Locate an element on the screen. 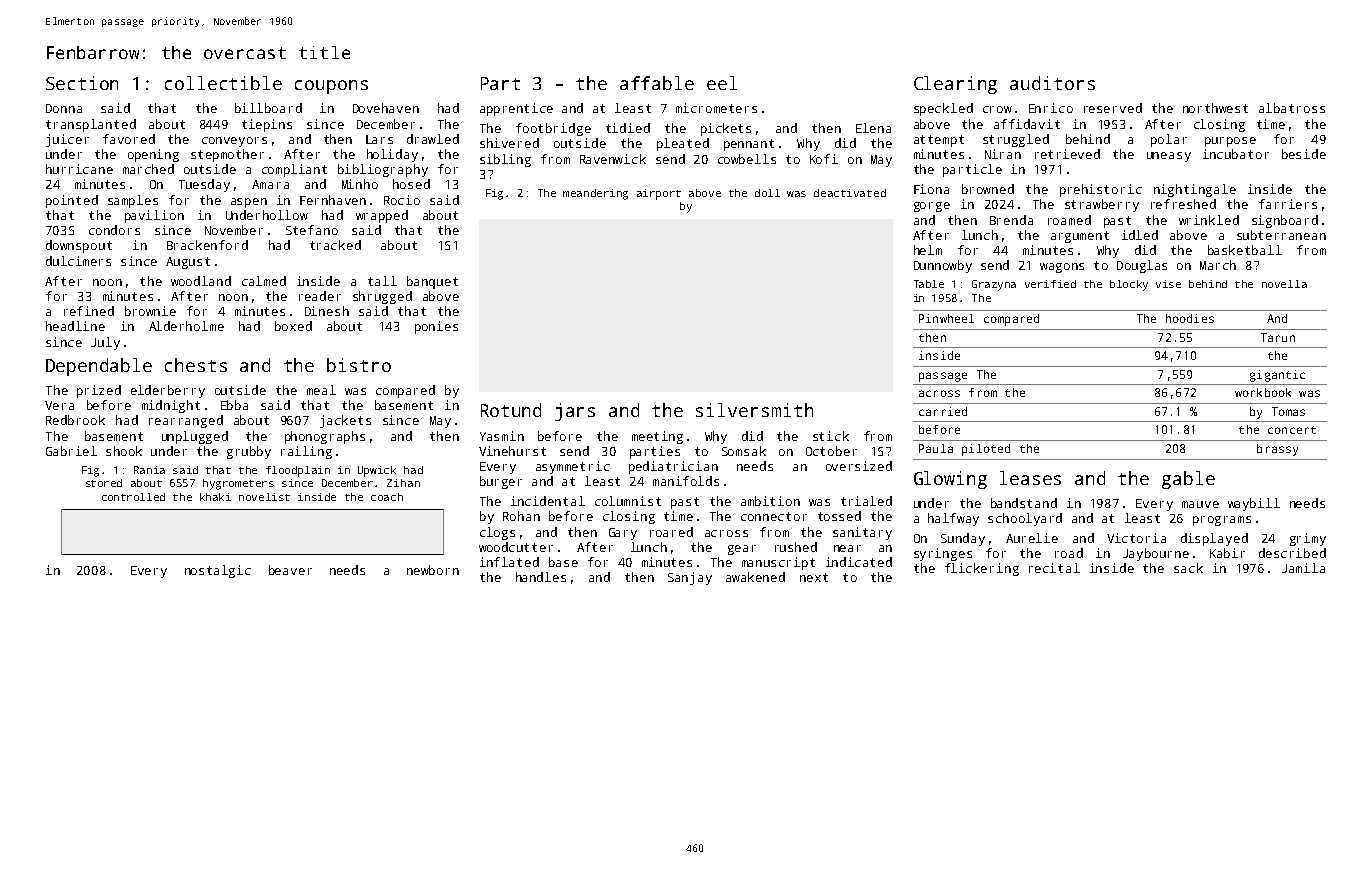 This screenshot has width=1372, height=887. affable is located at coordinates (657, 83).
